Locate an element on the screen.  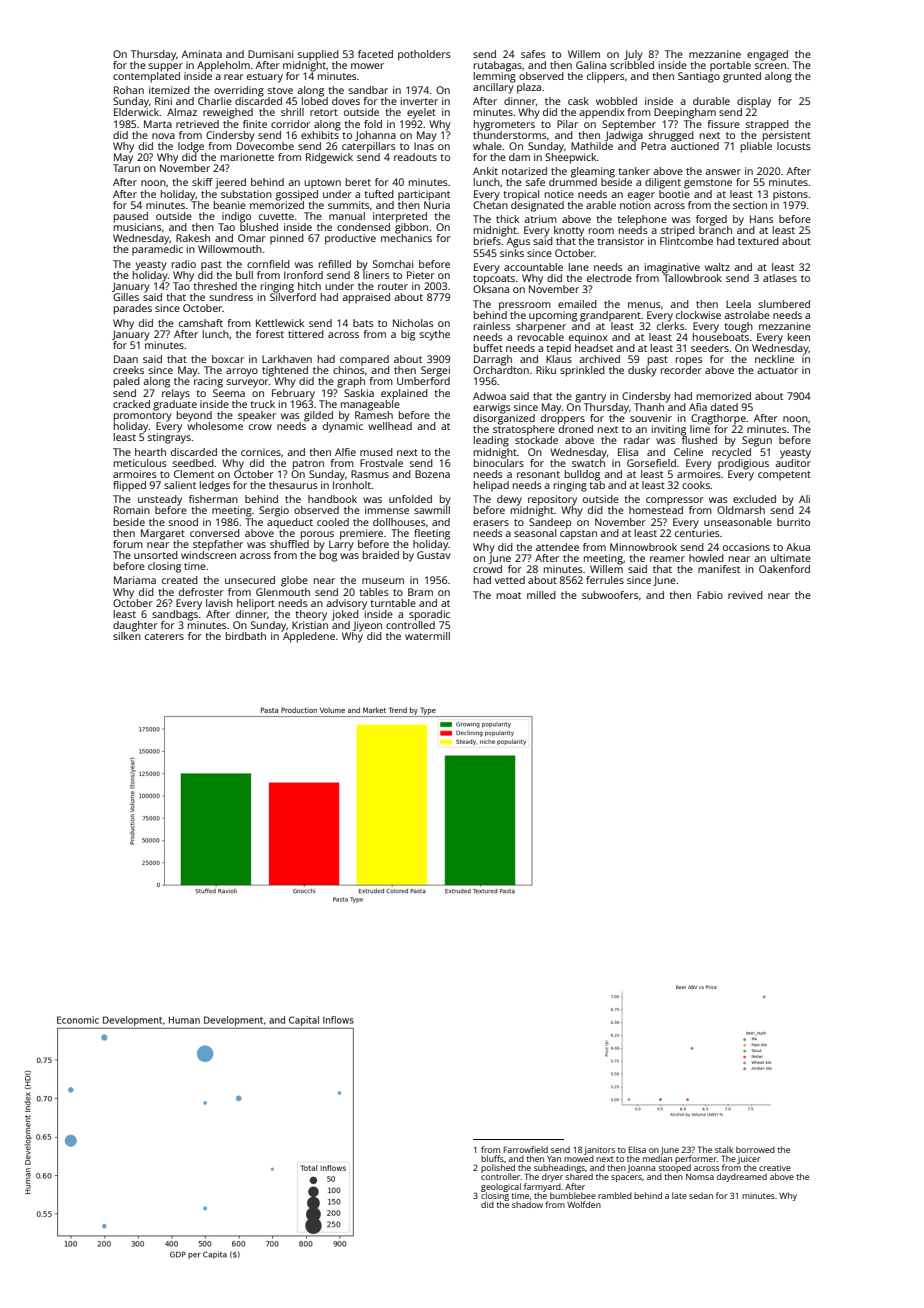
Yan is located at coordinates (554, 1159).
